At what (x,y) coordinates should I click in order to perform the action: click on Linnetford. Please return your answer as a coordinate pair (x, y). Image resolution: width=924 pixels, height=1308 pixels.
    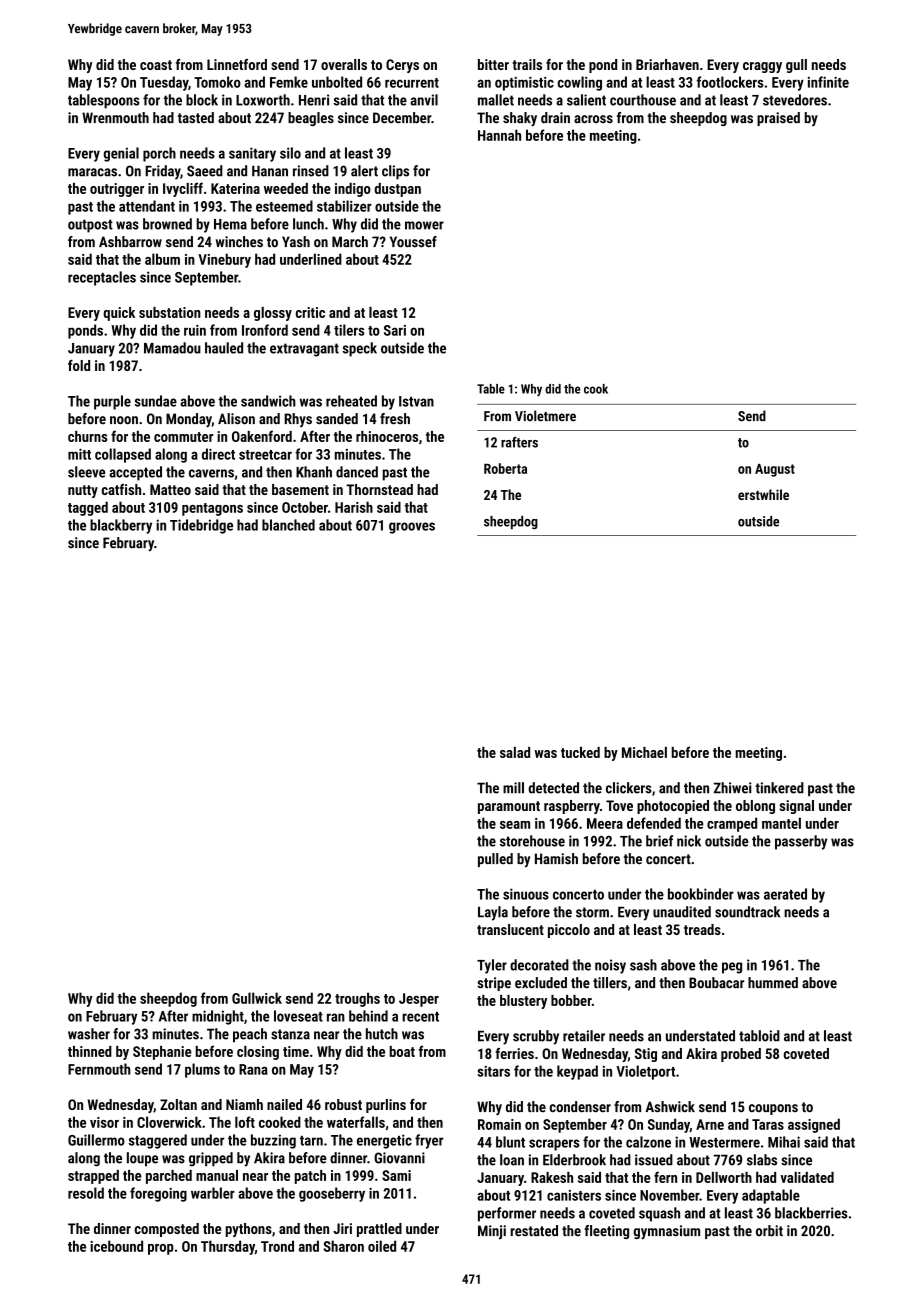
    Looking at the image, I should click on (237, 64).
